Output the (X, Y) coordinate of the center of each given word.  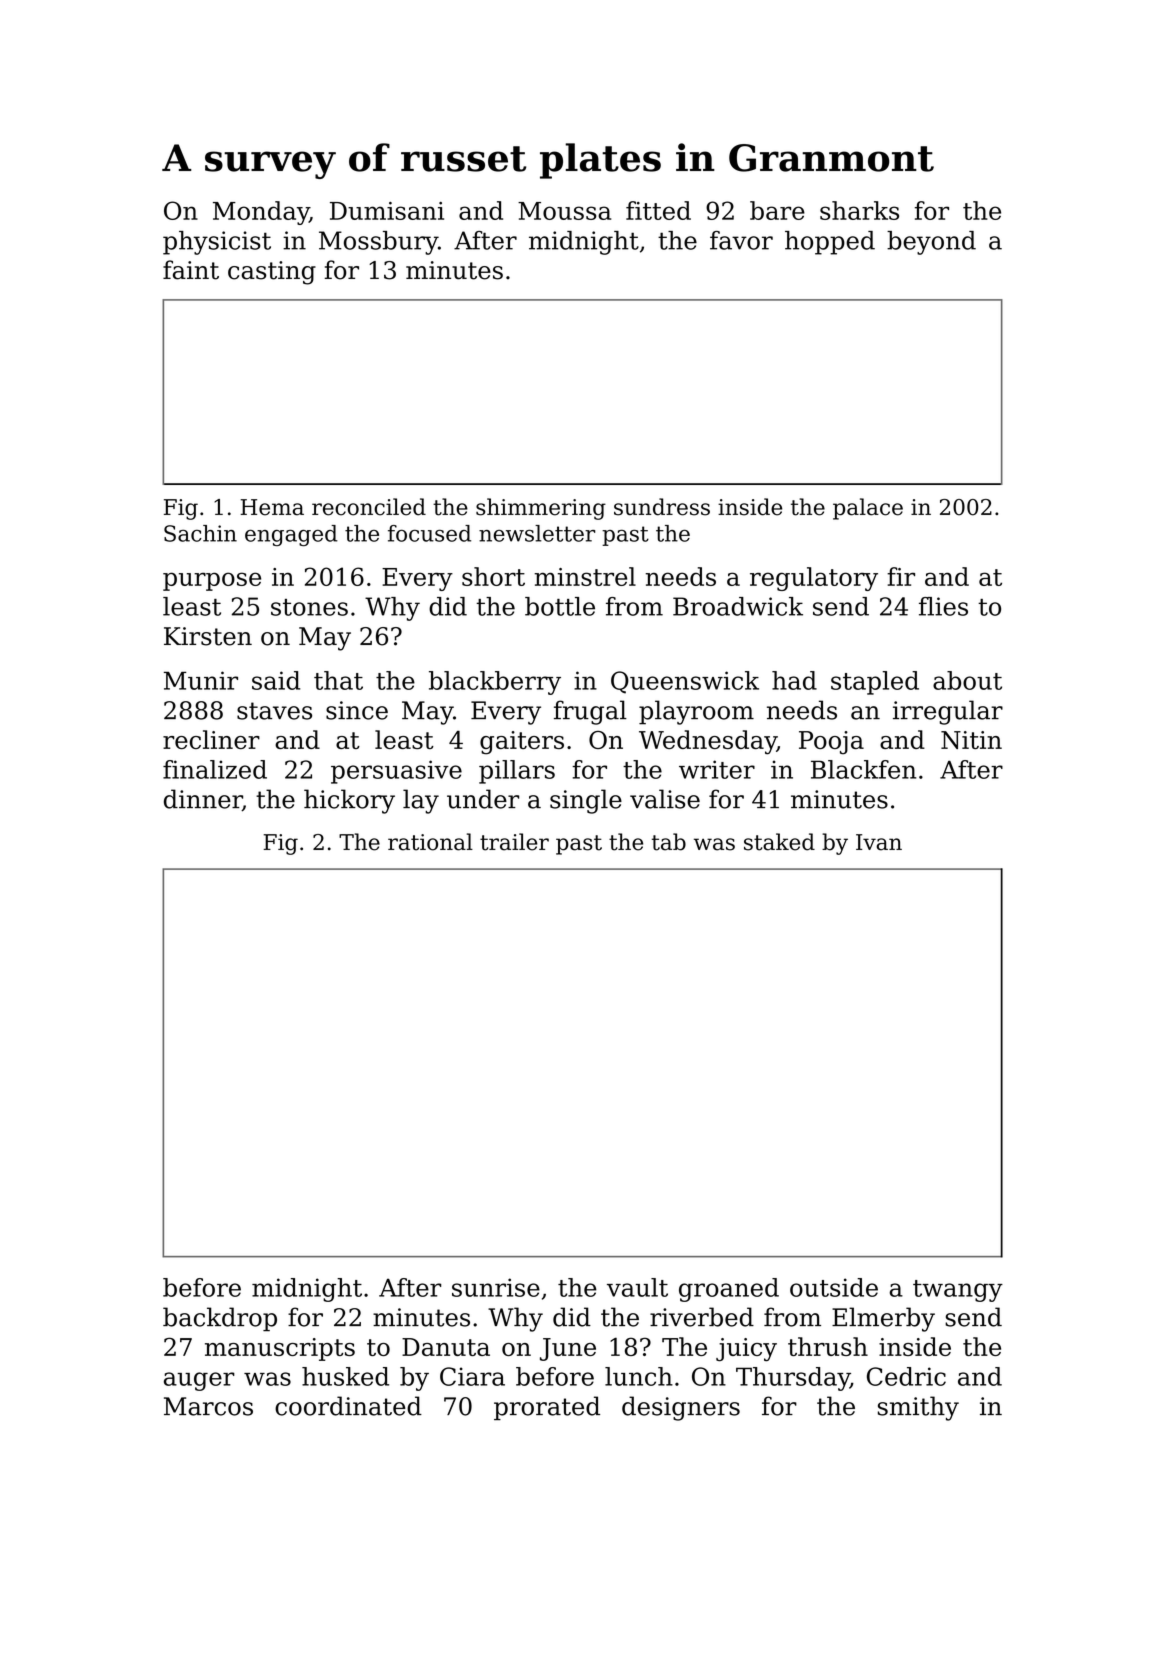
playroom (696, 712)
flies (943, 606)
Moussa (564, 211)
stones (309, 607)
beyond (931, 243)
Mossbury (378, 243)
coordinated (348, 1406)
